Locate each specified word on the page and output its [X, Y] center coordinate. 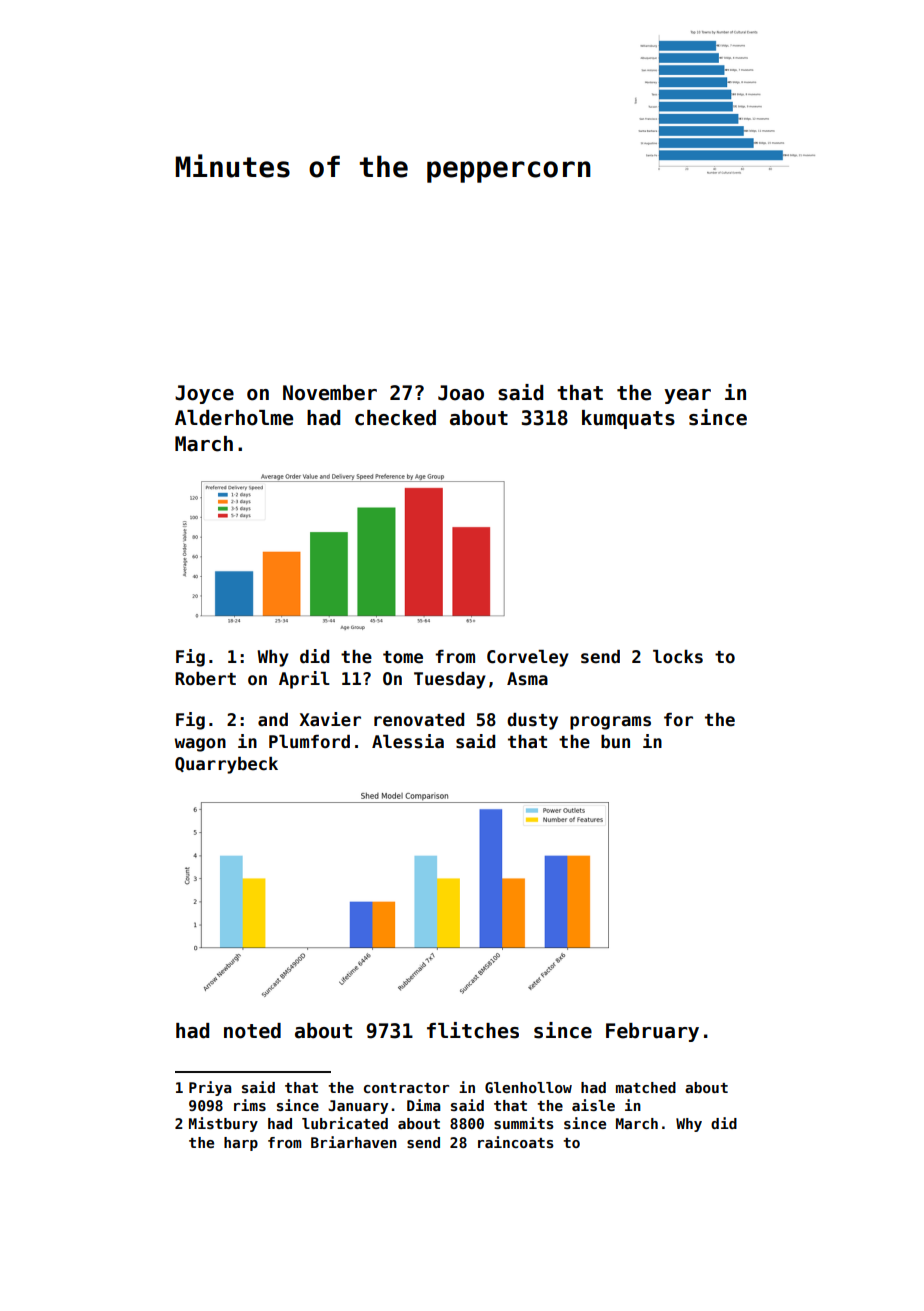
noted [252, 1031]
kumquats [628, 419]
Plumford [309, 742]
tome [403, 657]
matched [646, 1087]
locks [678, 657]
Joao [461, 393]
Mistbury [223, 1124]
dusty [532, 721]
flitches [473, 1030]
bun [615, 742]
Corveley [528, 658]
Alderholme [234, 418]
